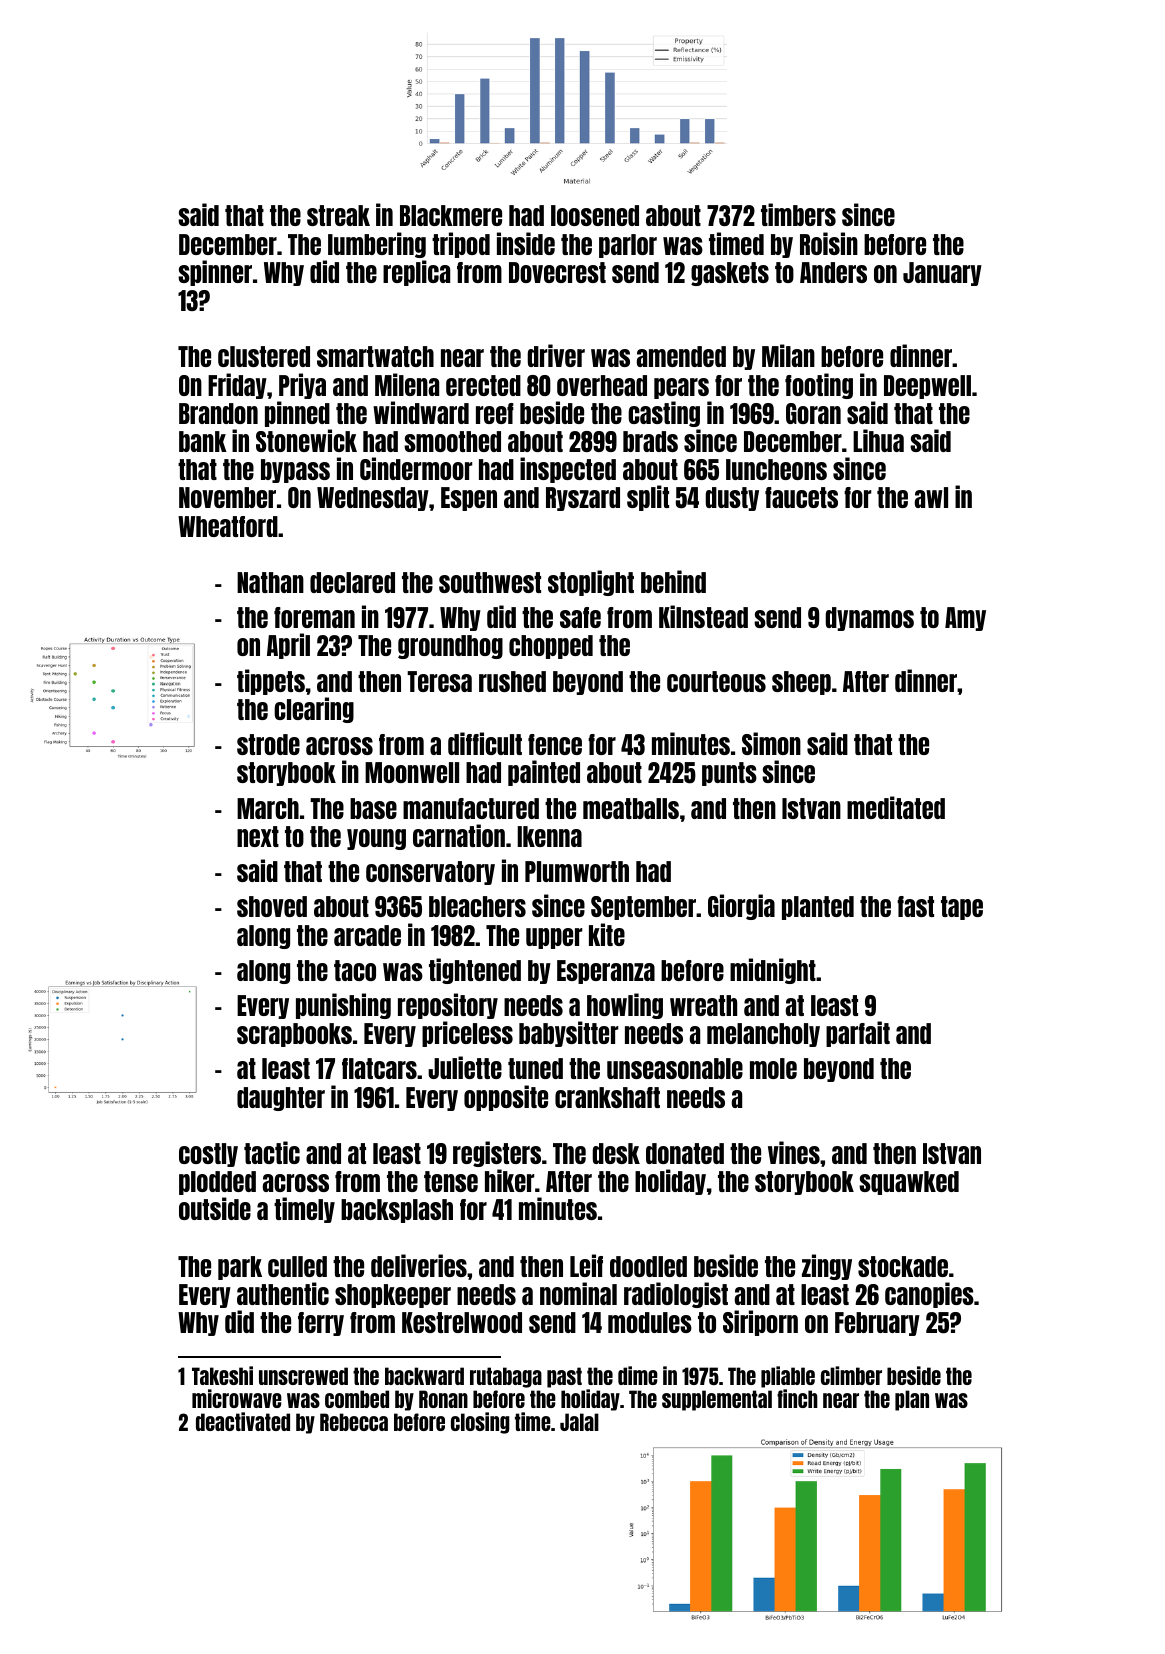  What do you see at coordinates (931, 497) in the screenshot?
I see `awl` at bounding box center [931, 497].
